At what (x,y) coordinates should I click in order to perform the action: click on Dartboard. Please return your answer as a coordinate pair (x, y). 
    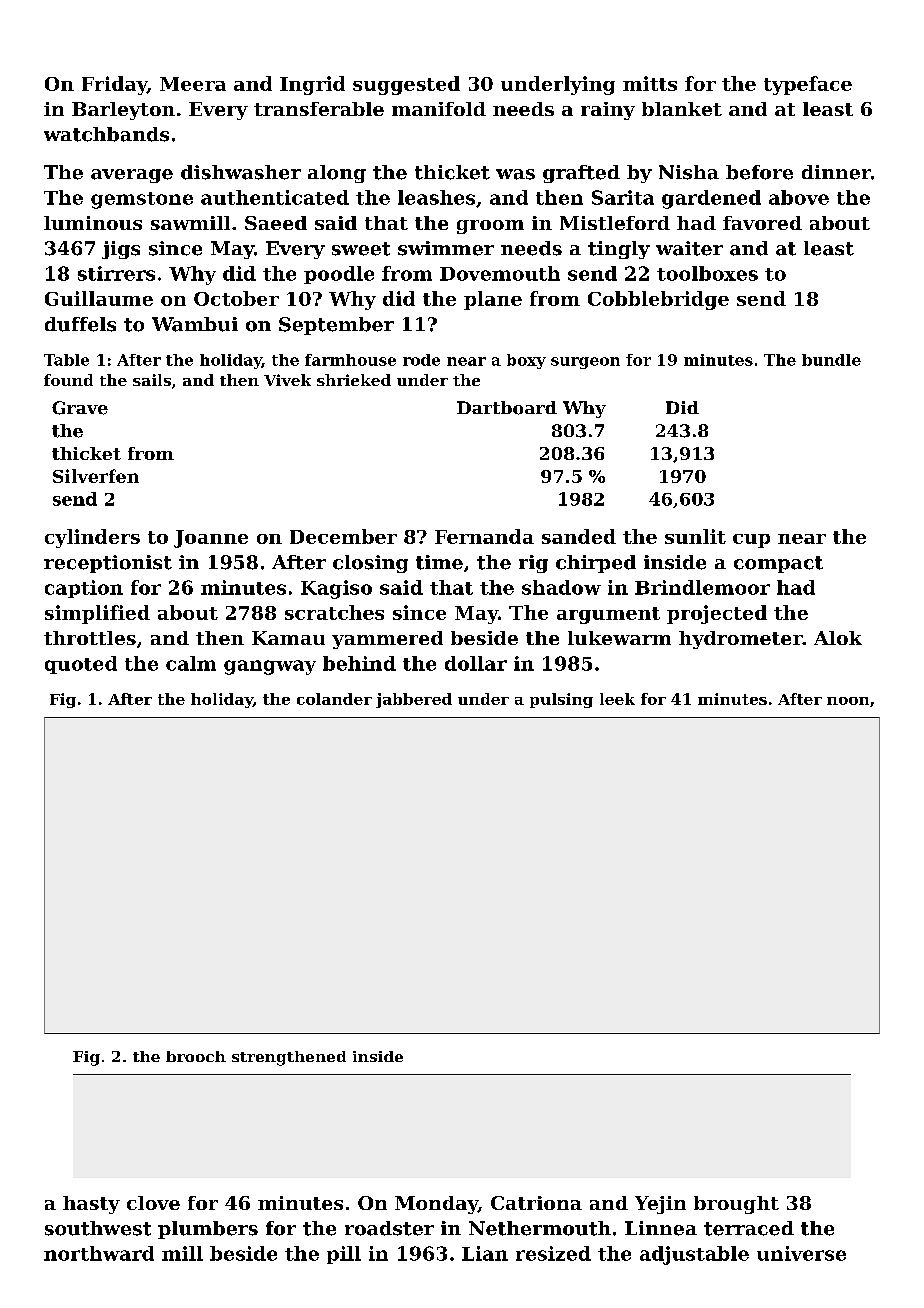
    Looking at the image, I should click on (507, 408).
